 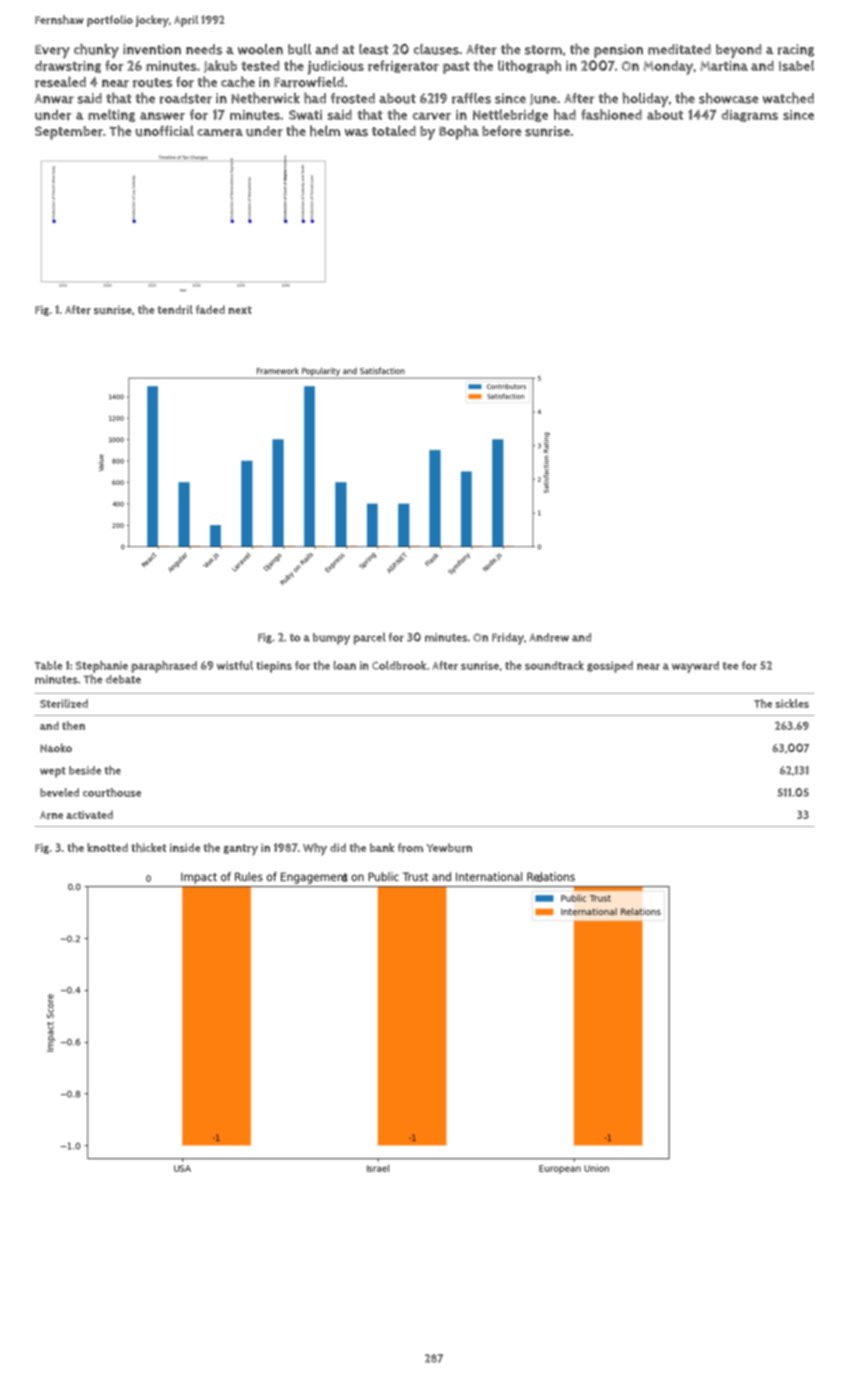 What do you see at coordinates (394, 130) in the page?
I see `totaled` at bounding box center [394, 130].
